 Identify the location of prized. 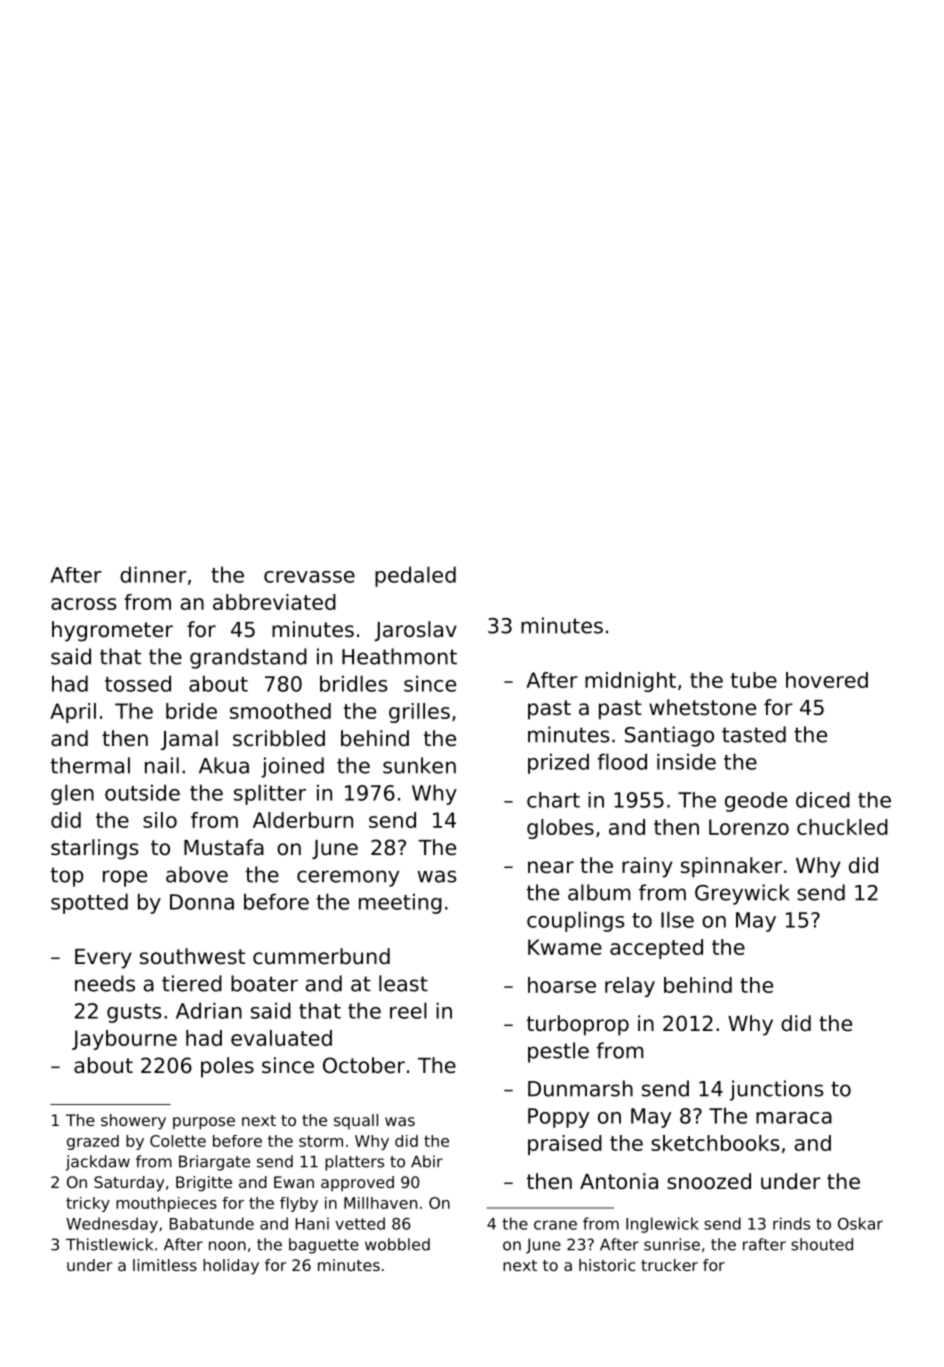
(558, 763).
